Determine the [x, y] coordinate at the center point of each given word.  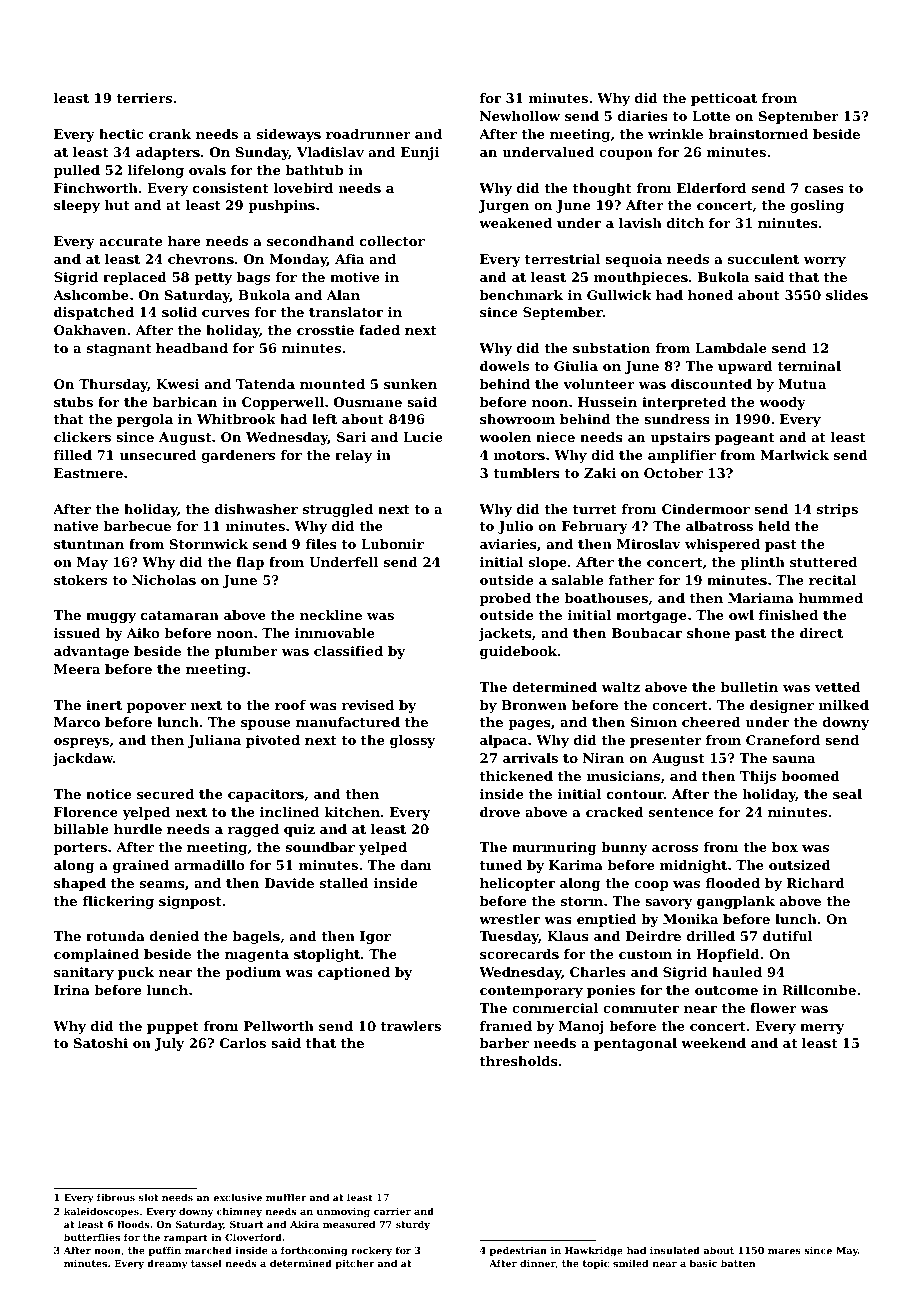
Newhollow [520, 116]
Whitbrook [236, 419]
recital [833, 580]
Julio [515, 527]
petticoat [724, 99]
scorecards [519, 954]
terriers [144, 98]
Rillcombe [819, 990]
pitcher [354, 1264]
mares [784, 1251]
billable [81, 829]
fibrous [116, 1197]
